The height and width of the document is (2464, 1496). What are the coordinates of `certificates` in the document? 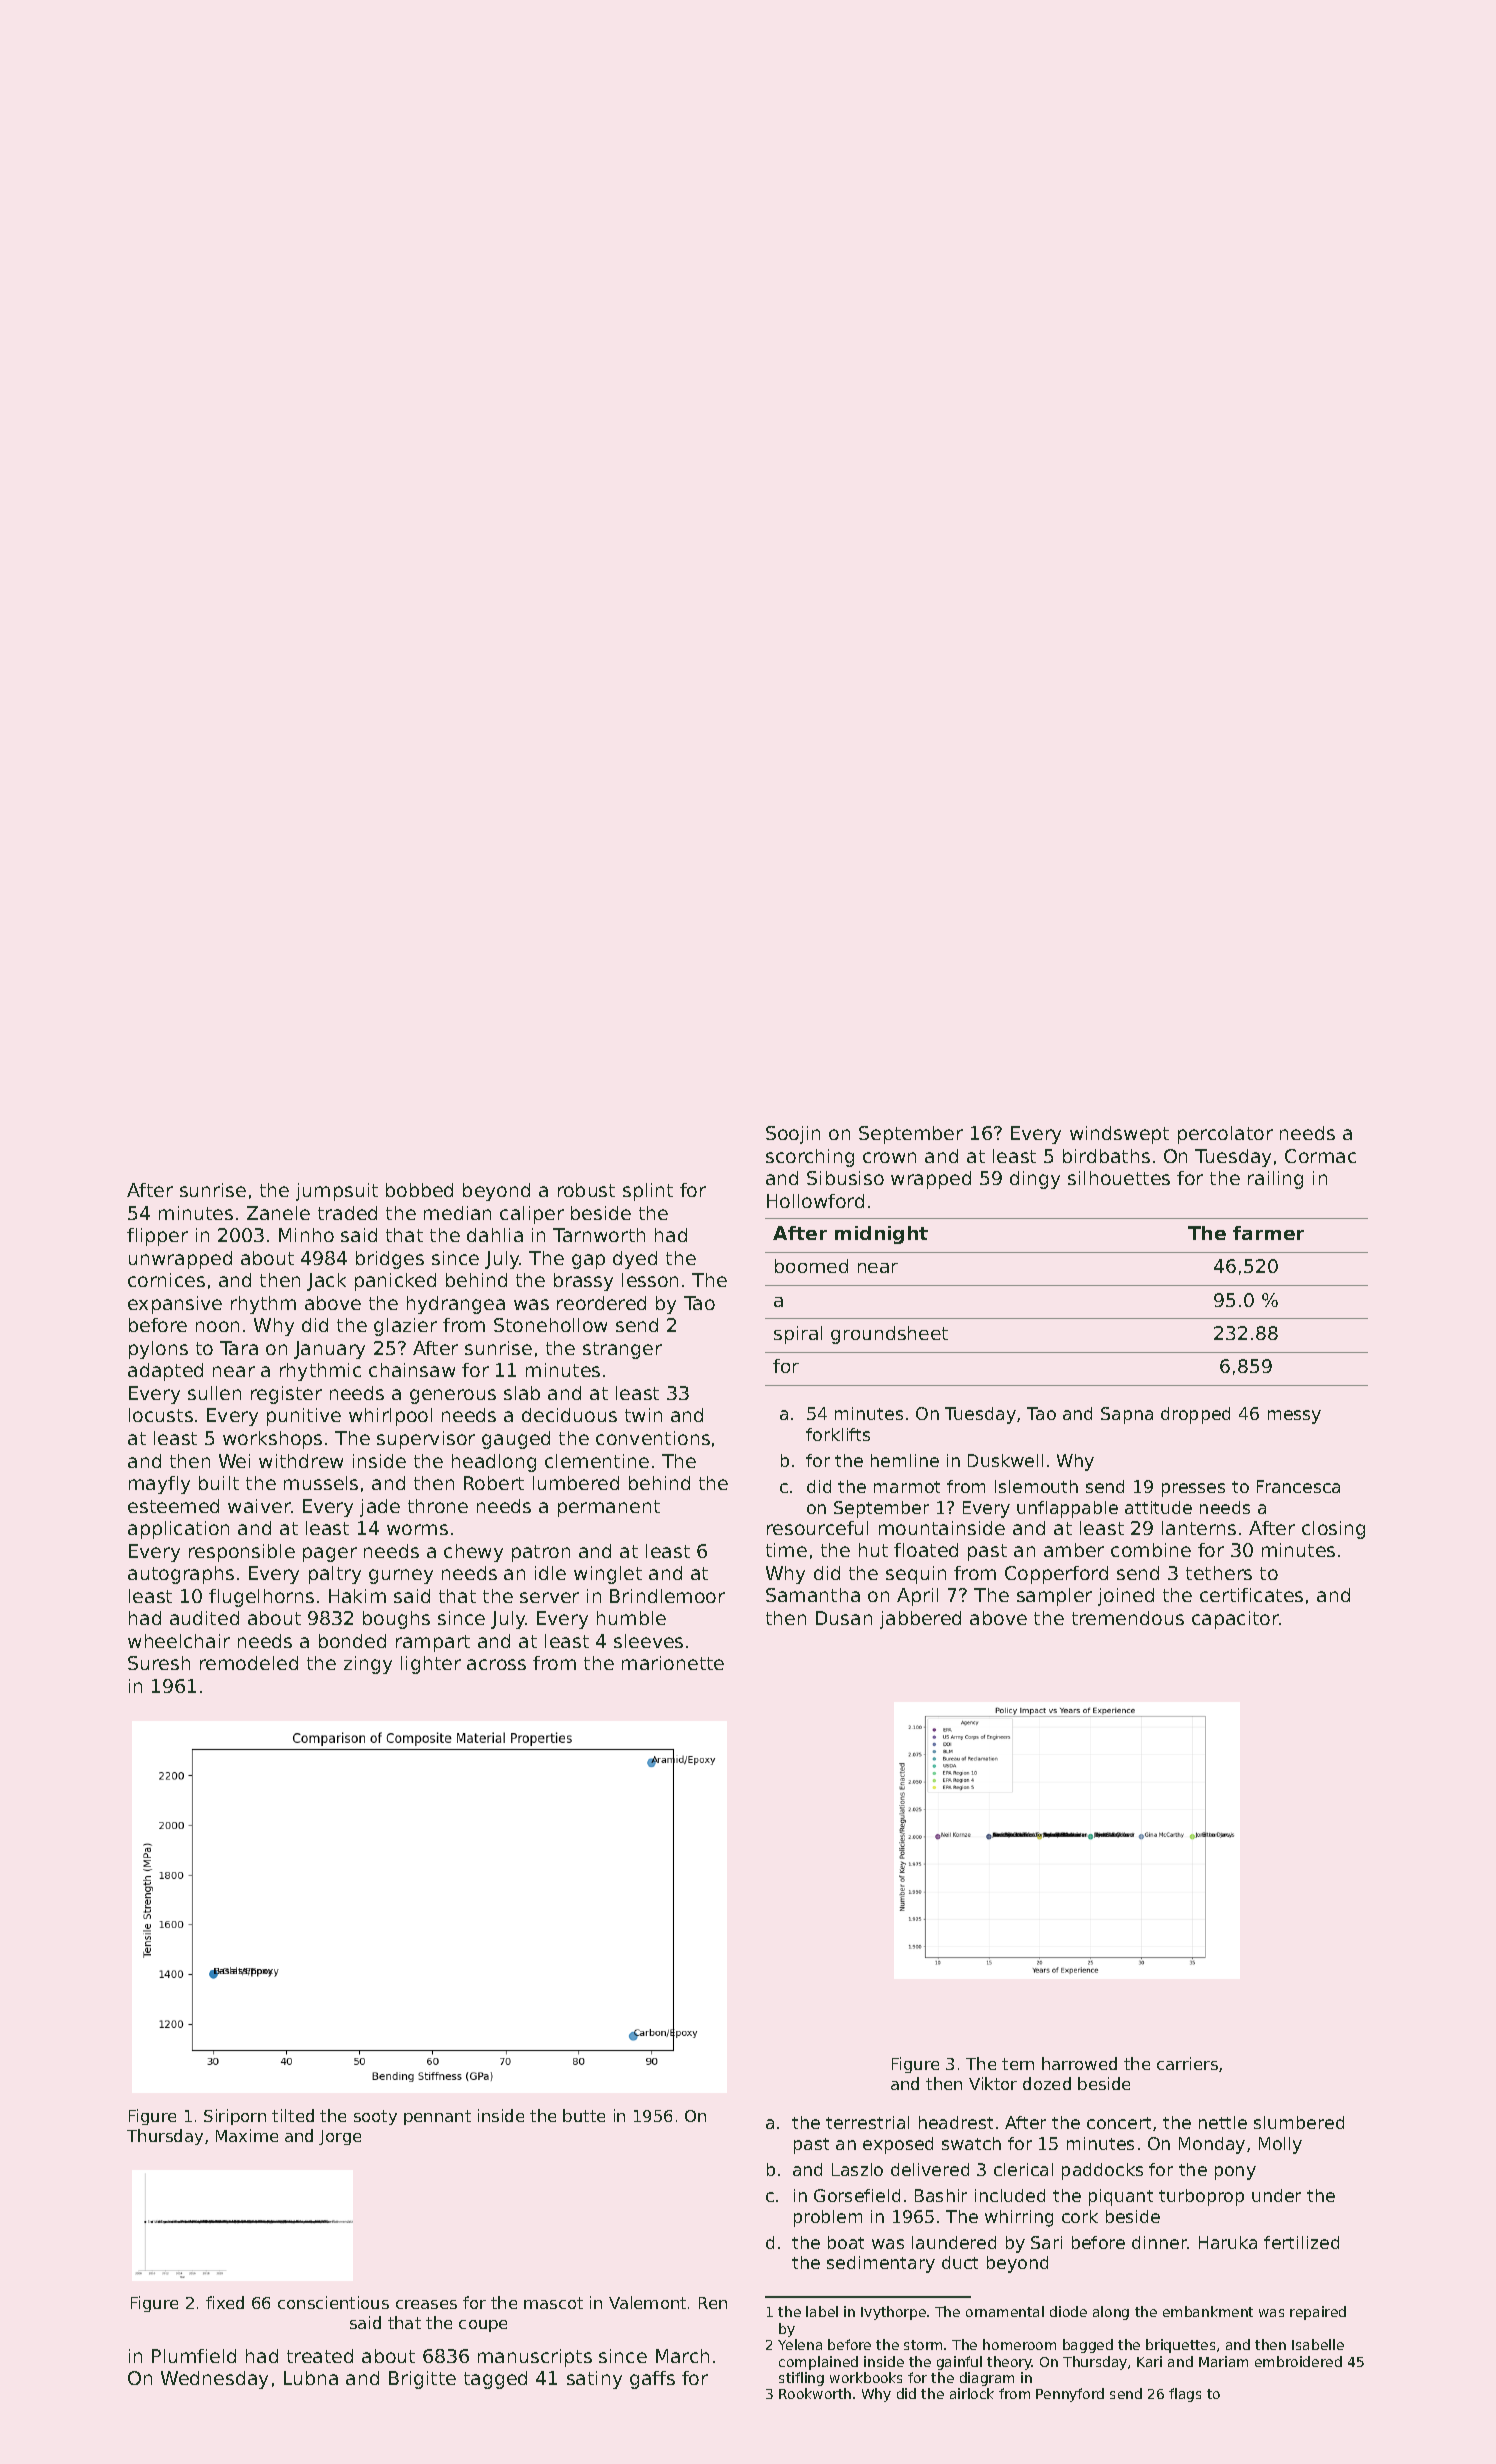 It's located at (1251, 1595).
